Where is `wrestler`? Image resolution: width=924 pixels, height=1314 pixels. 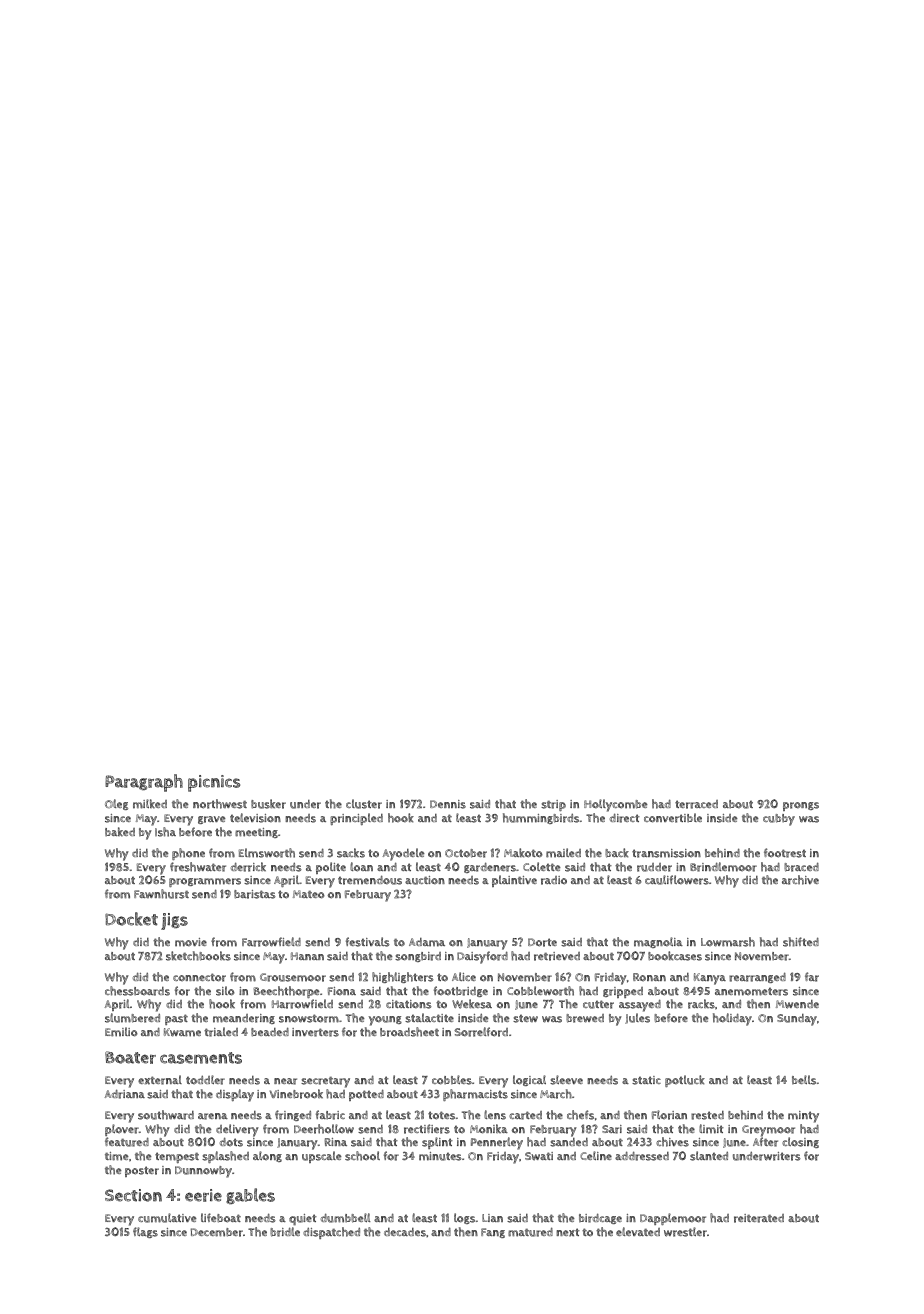 wrestler is located at coordinates (685, 1232).
